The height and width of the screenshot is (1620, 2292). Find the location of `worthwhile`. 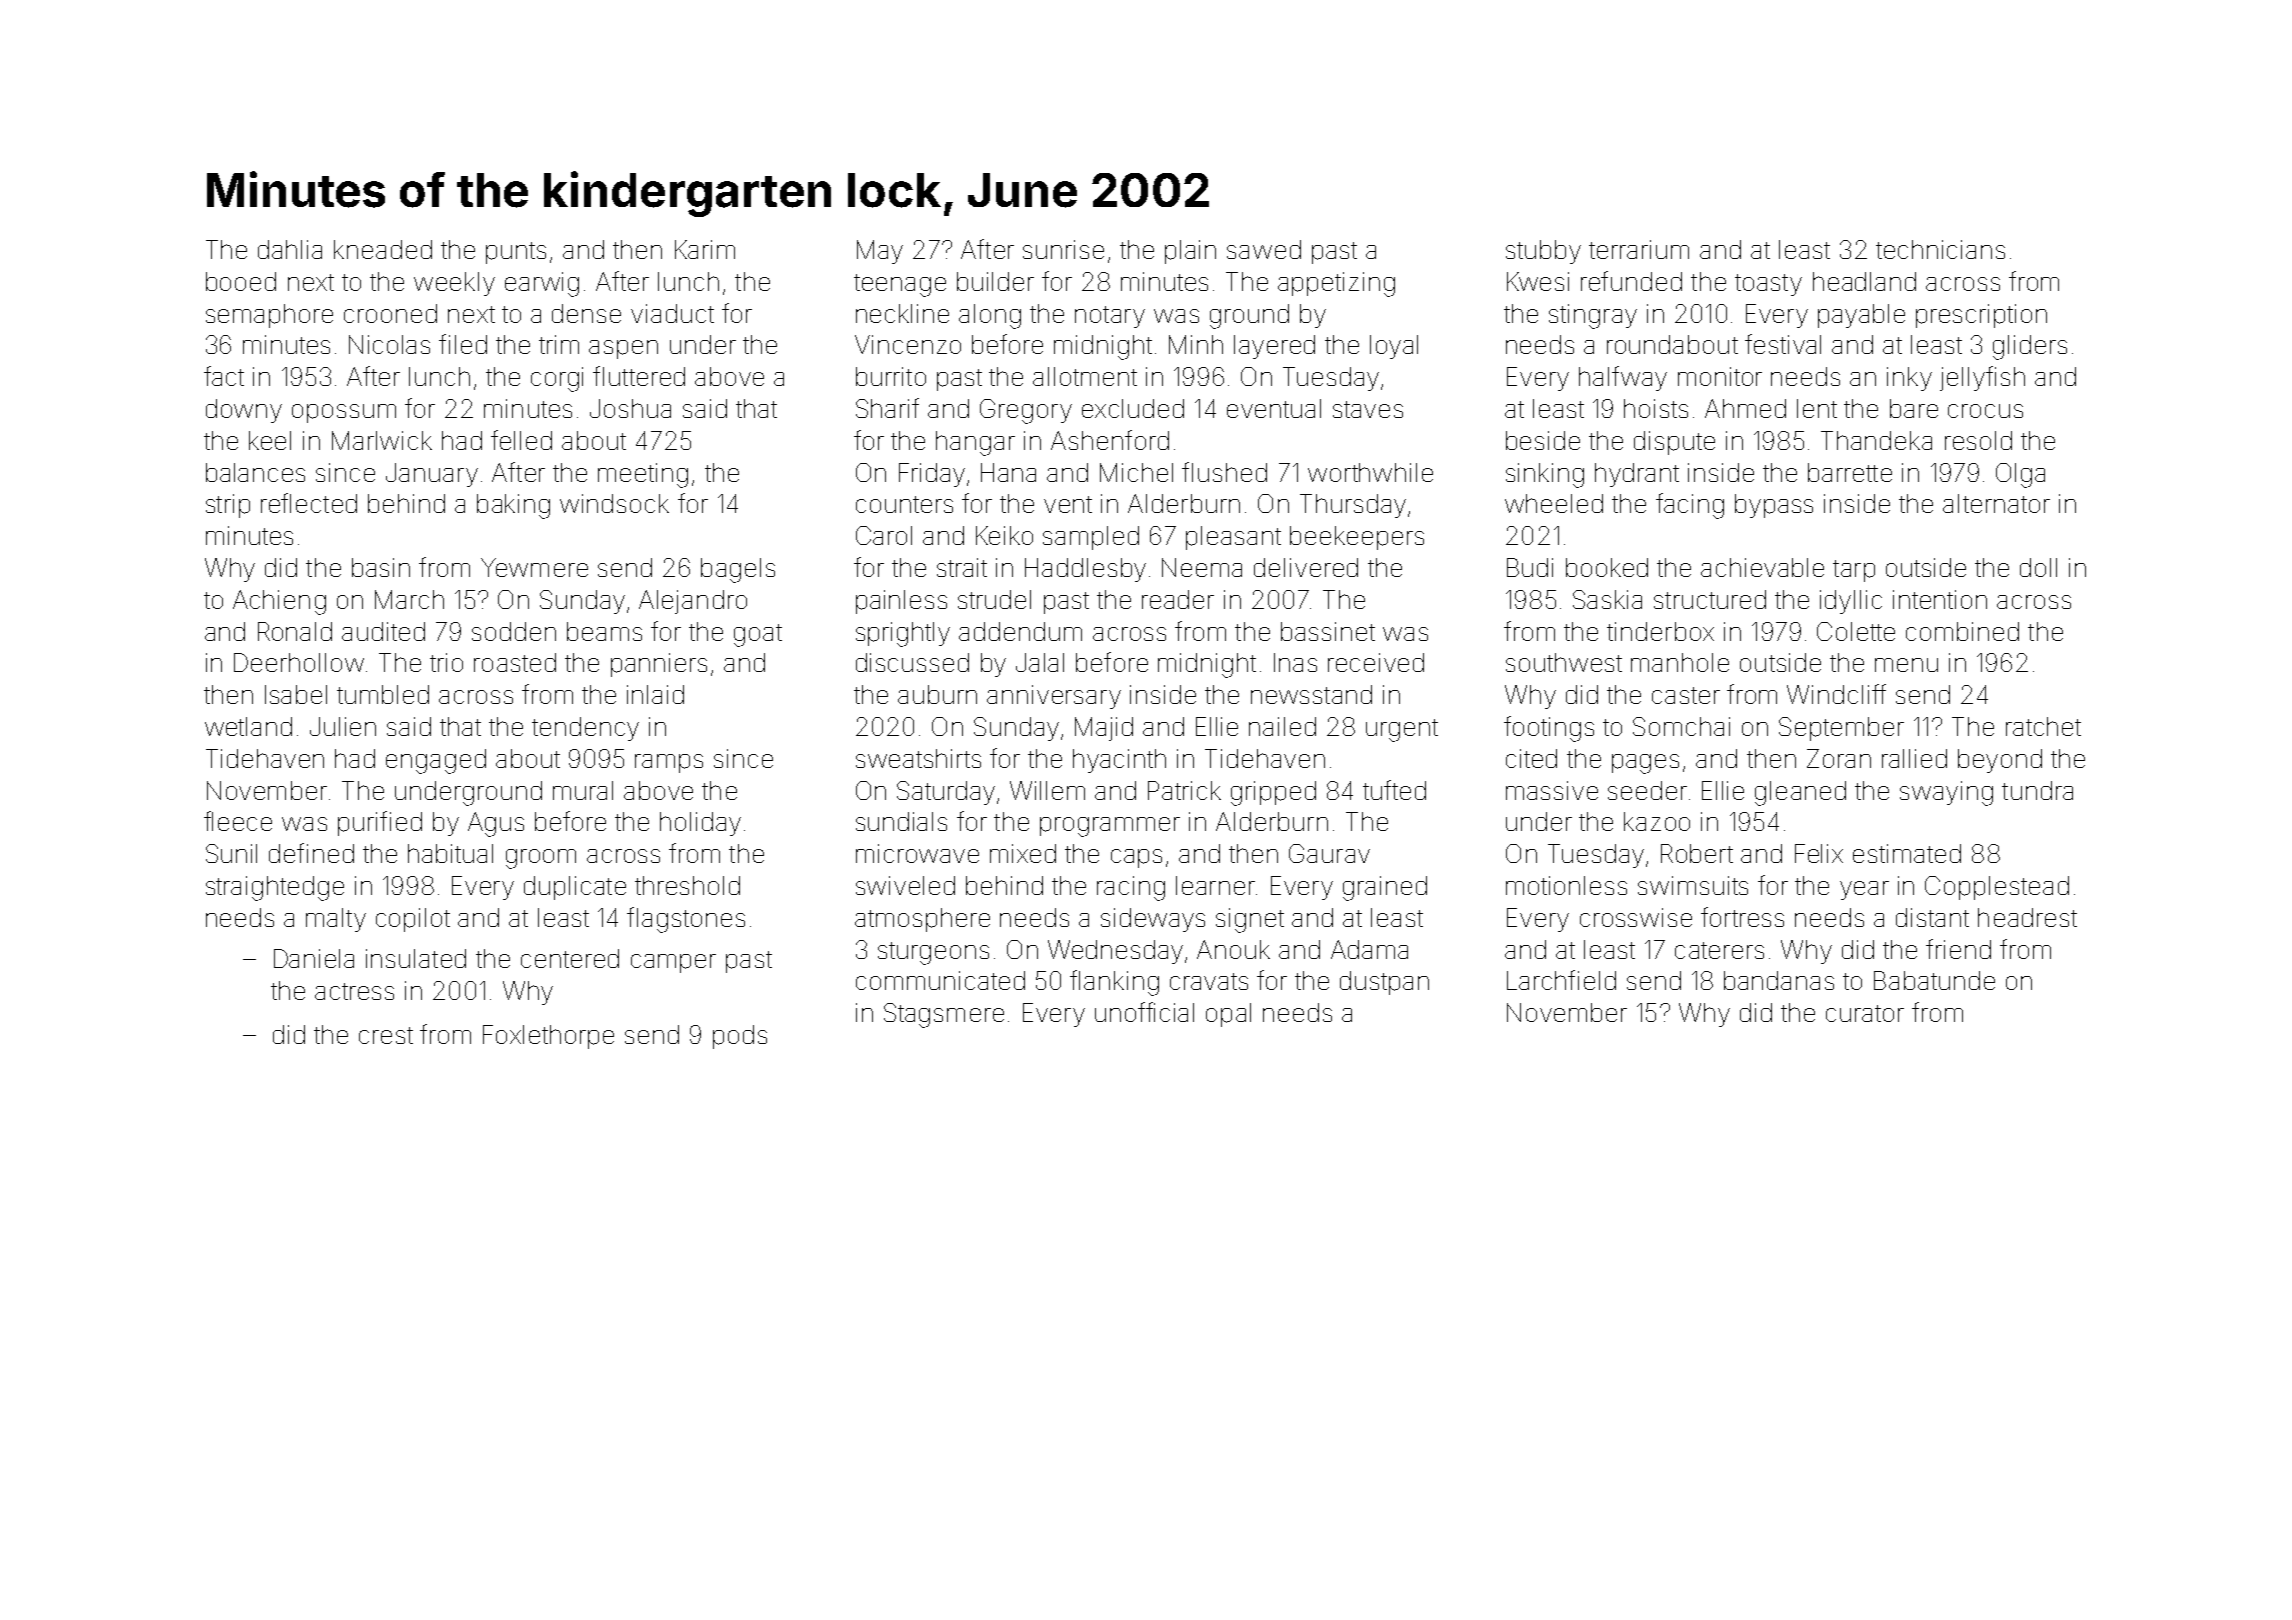

worthwhile is located at coordinates (1370, 472).
